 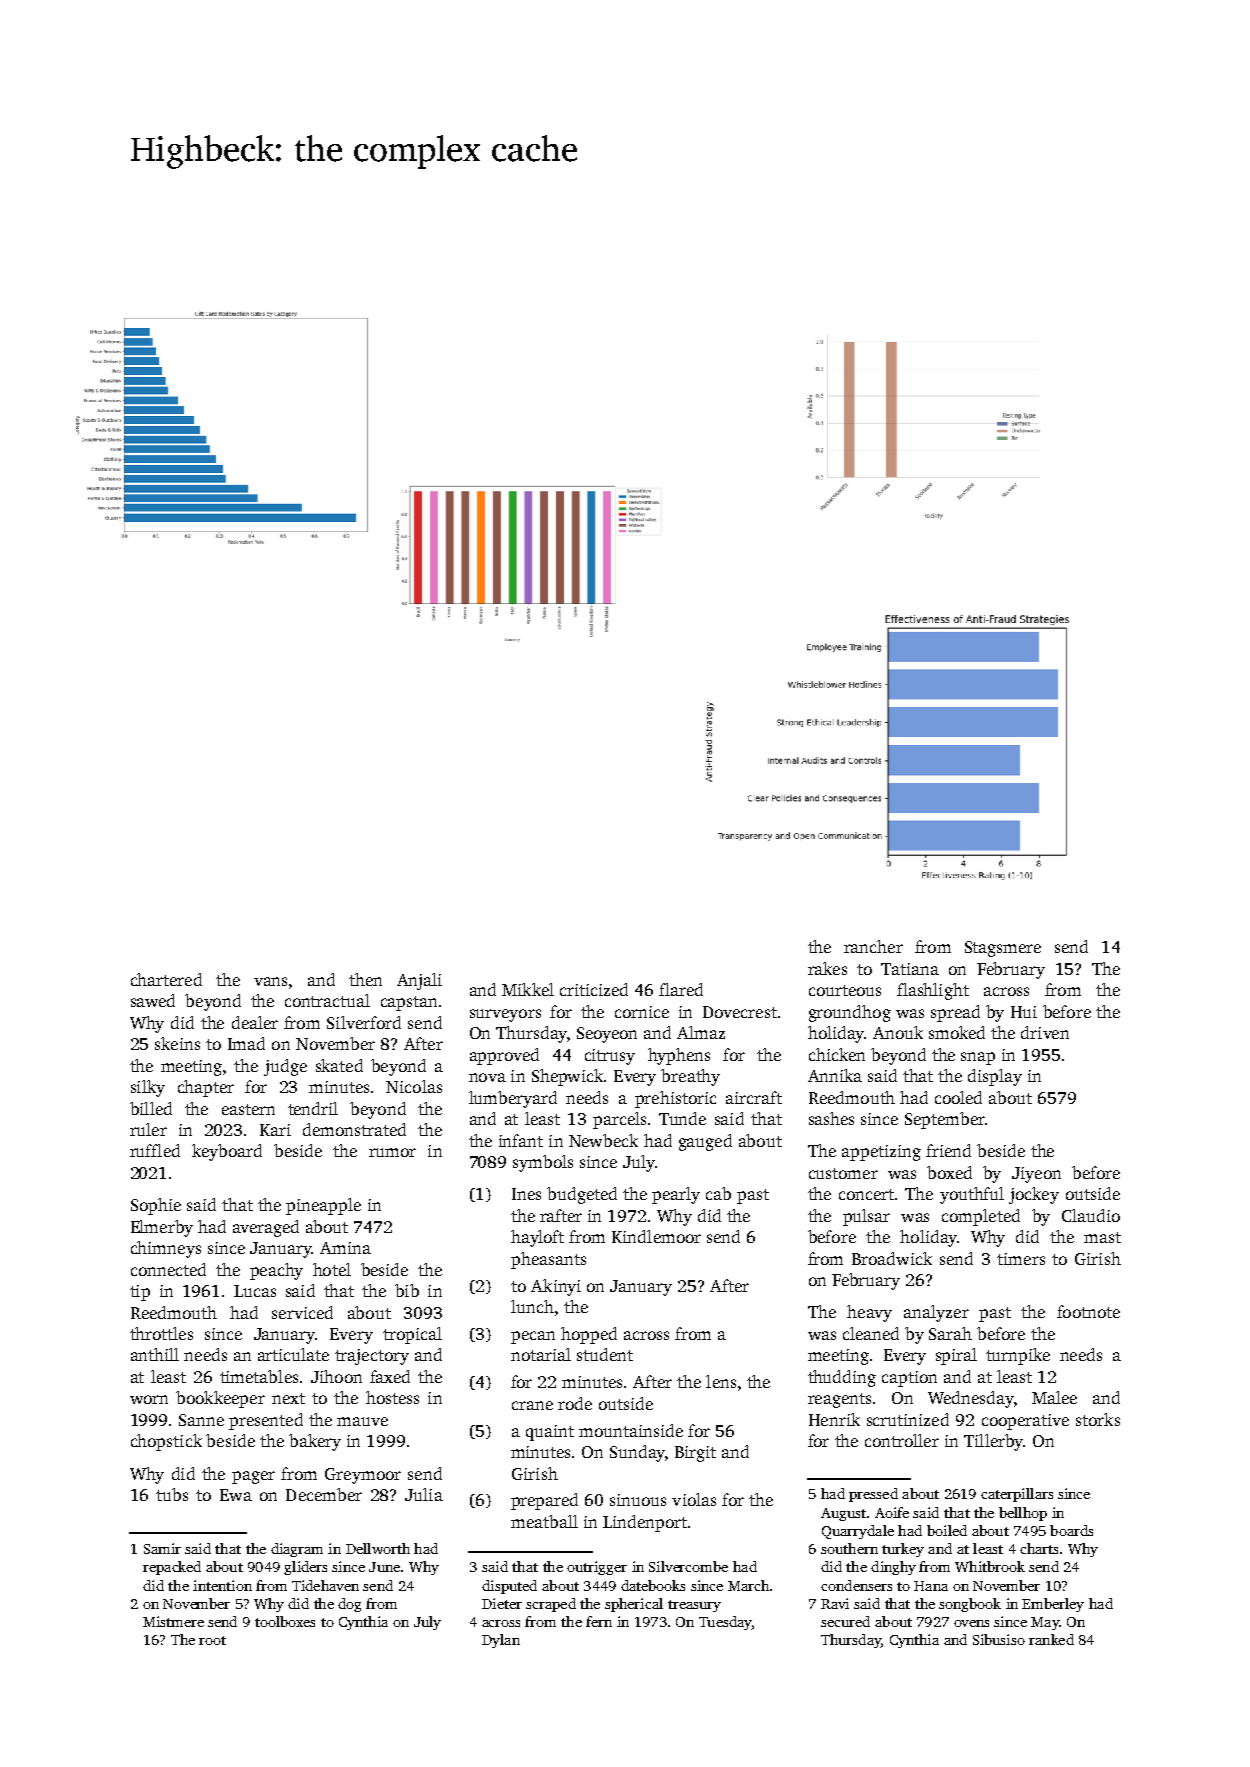 What do you see at coordinates (544, 1521) in the image?
I see `meatball` at bounding box center [544, 1521].
